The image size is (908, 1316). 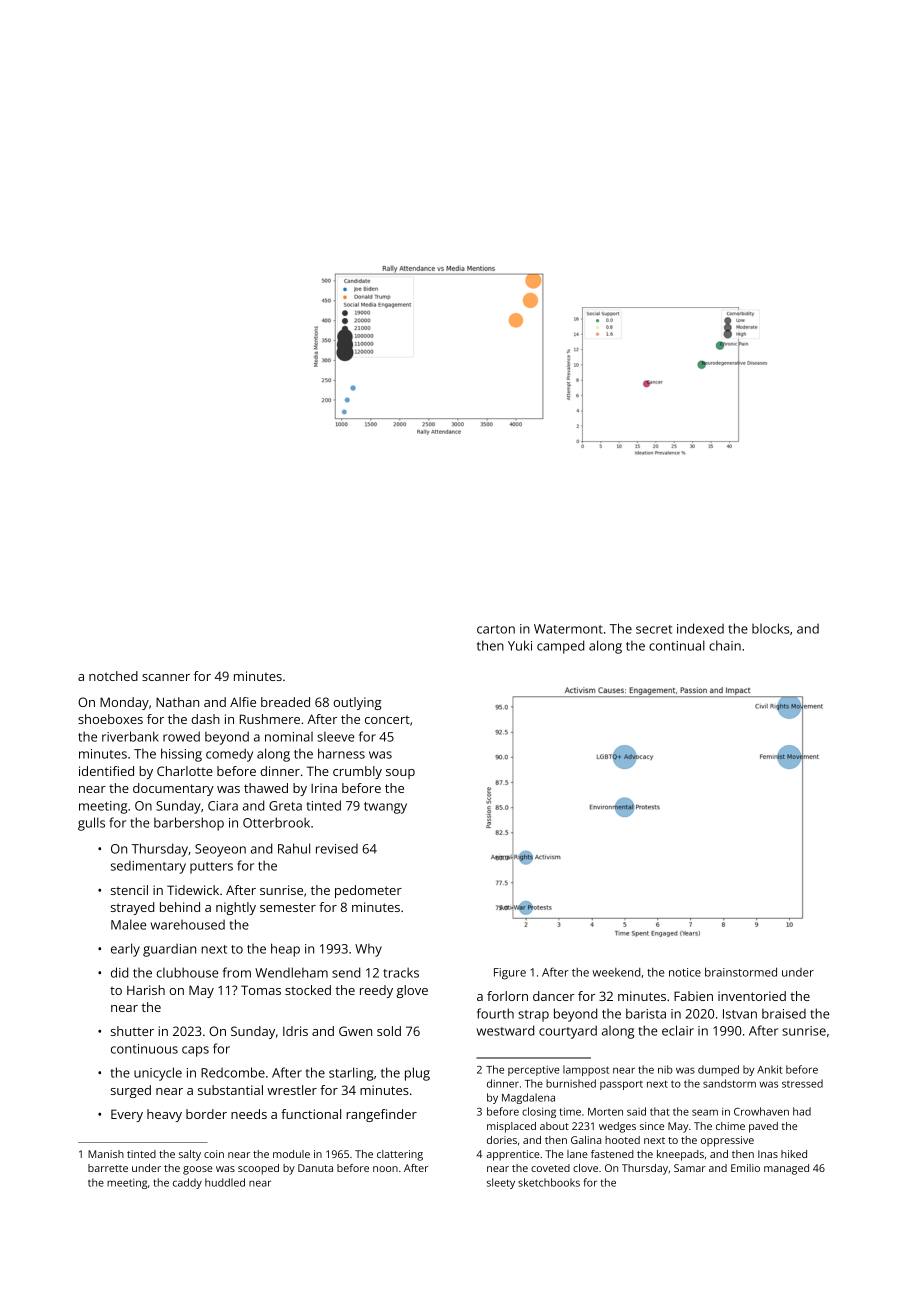 I want to click on weekend, so click(x=616, y=972).
